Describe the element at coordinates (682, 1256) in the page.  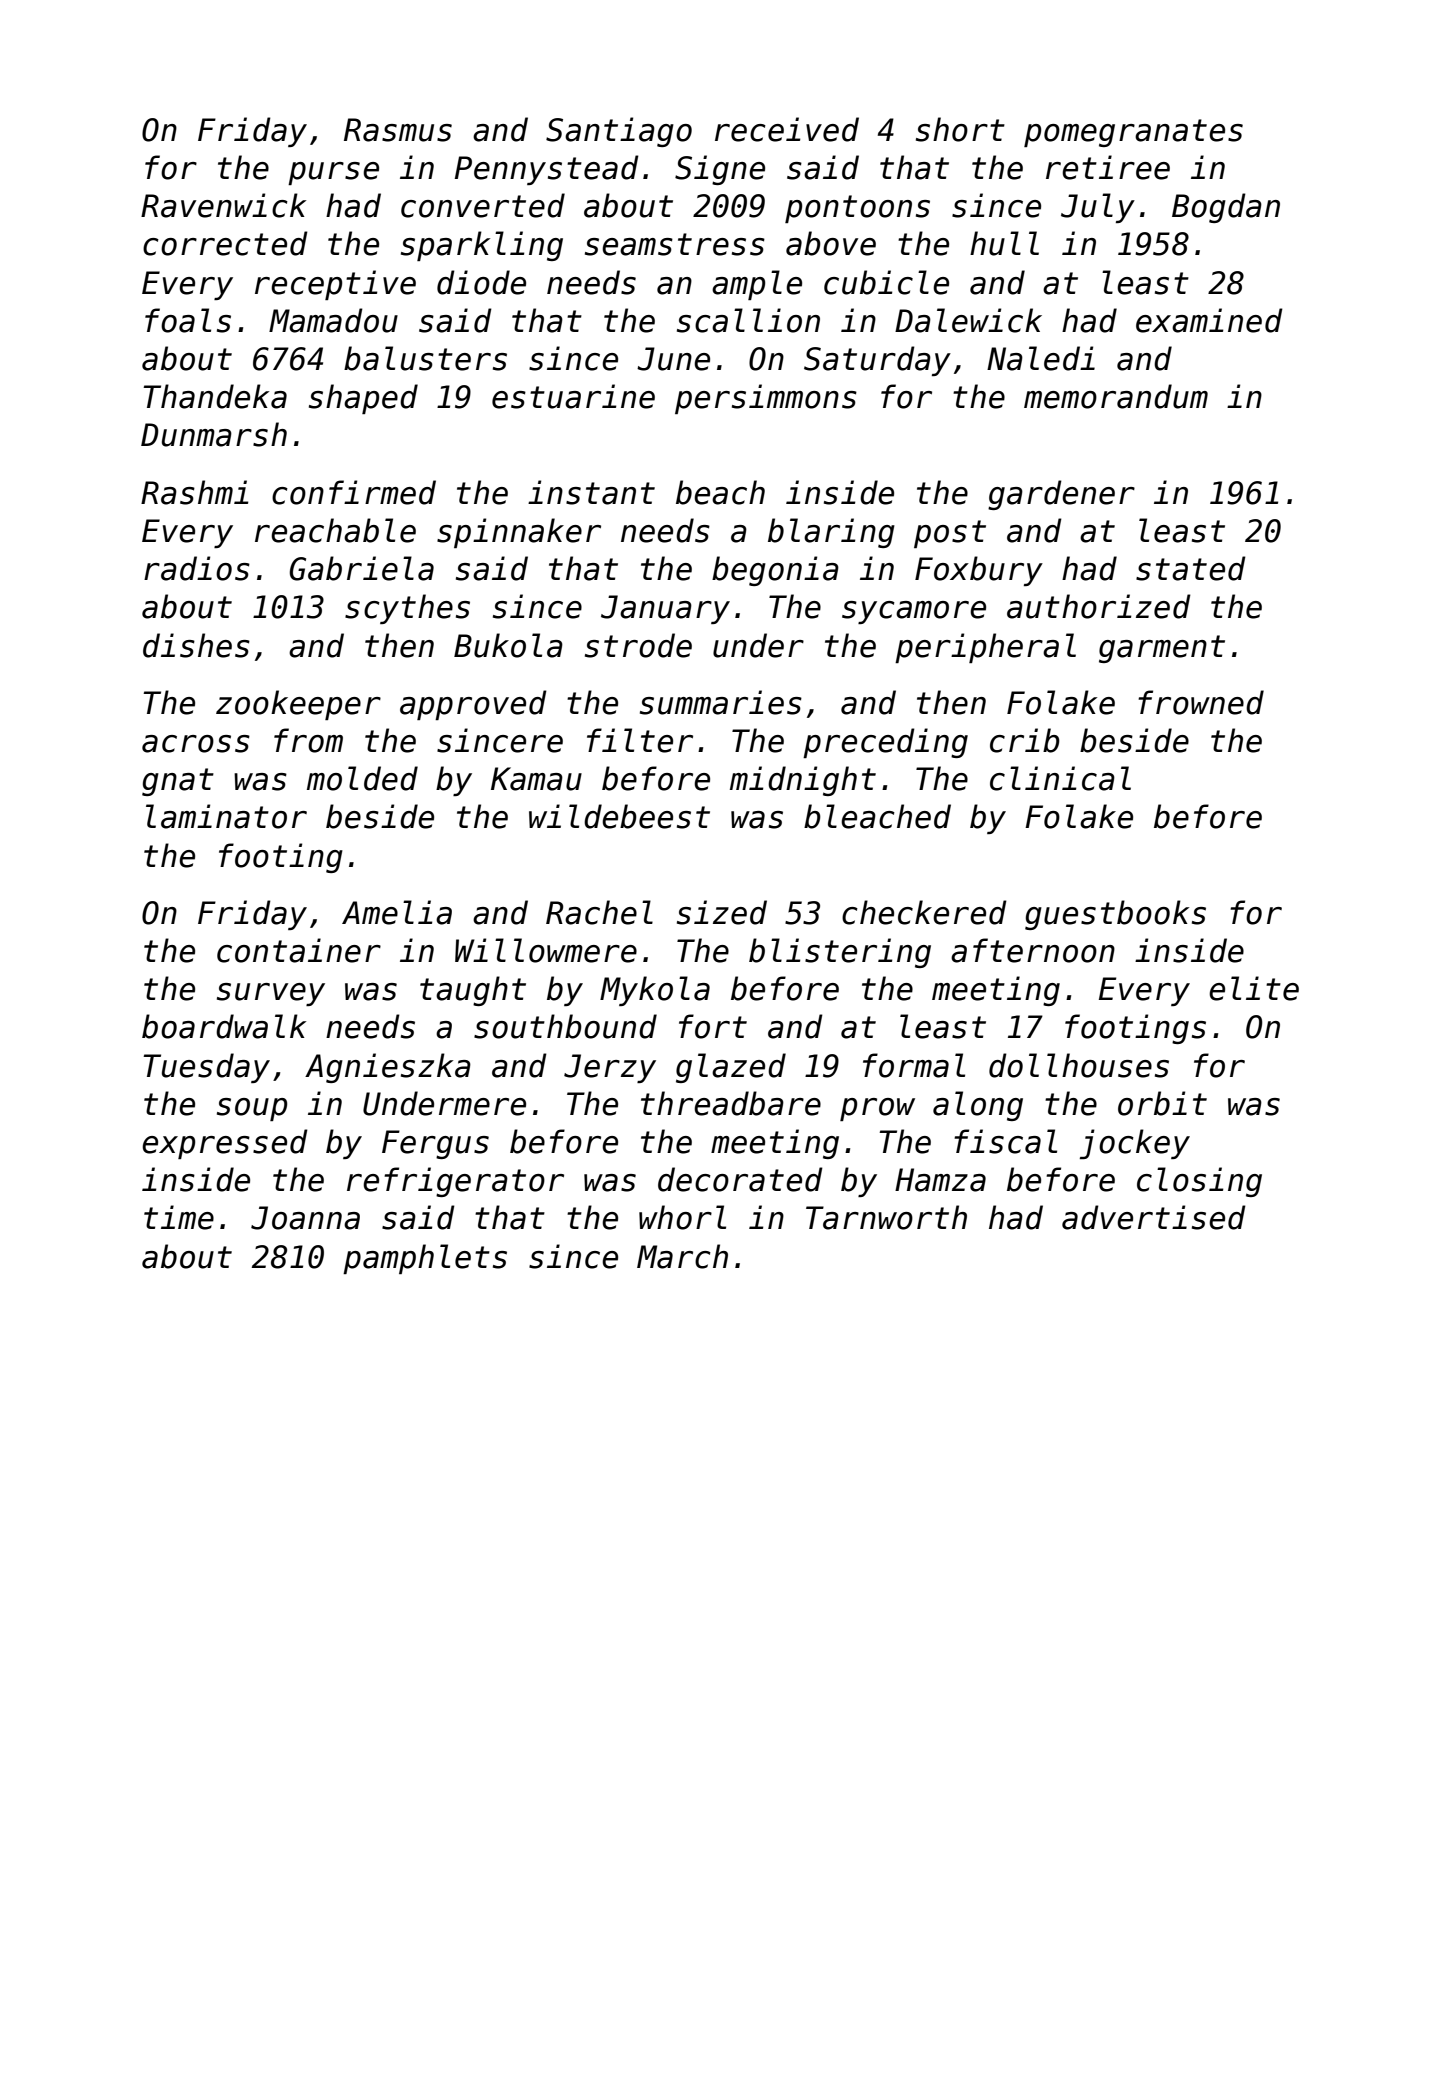
I see `March` at that location.
